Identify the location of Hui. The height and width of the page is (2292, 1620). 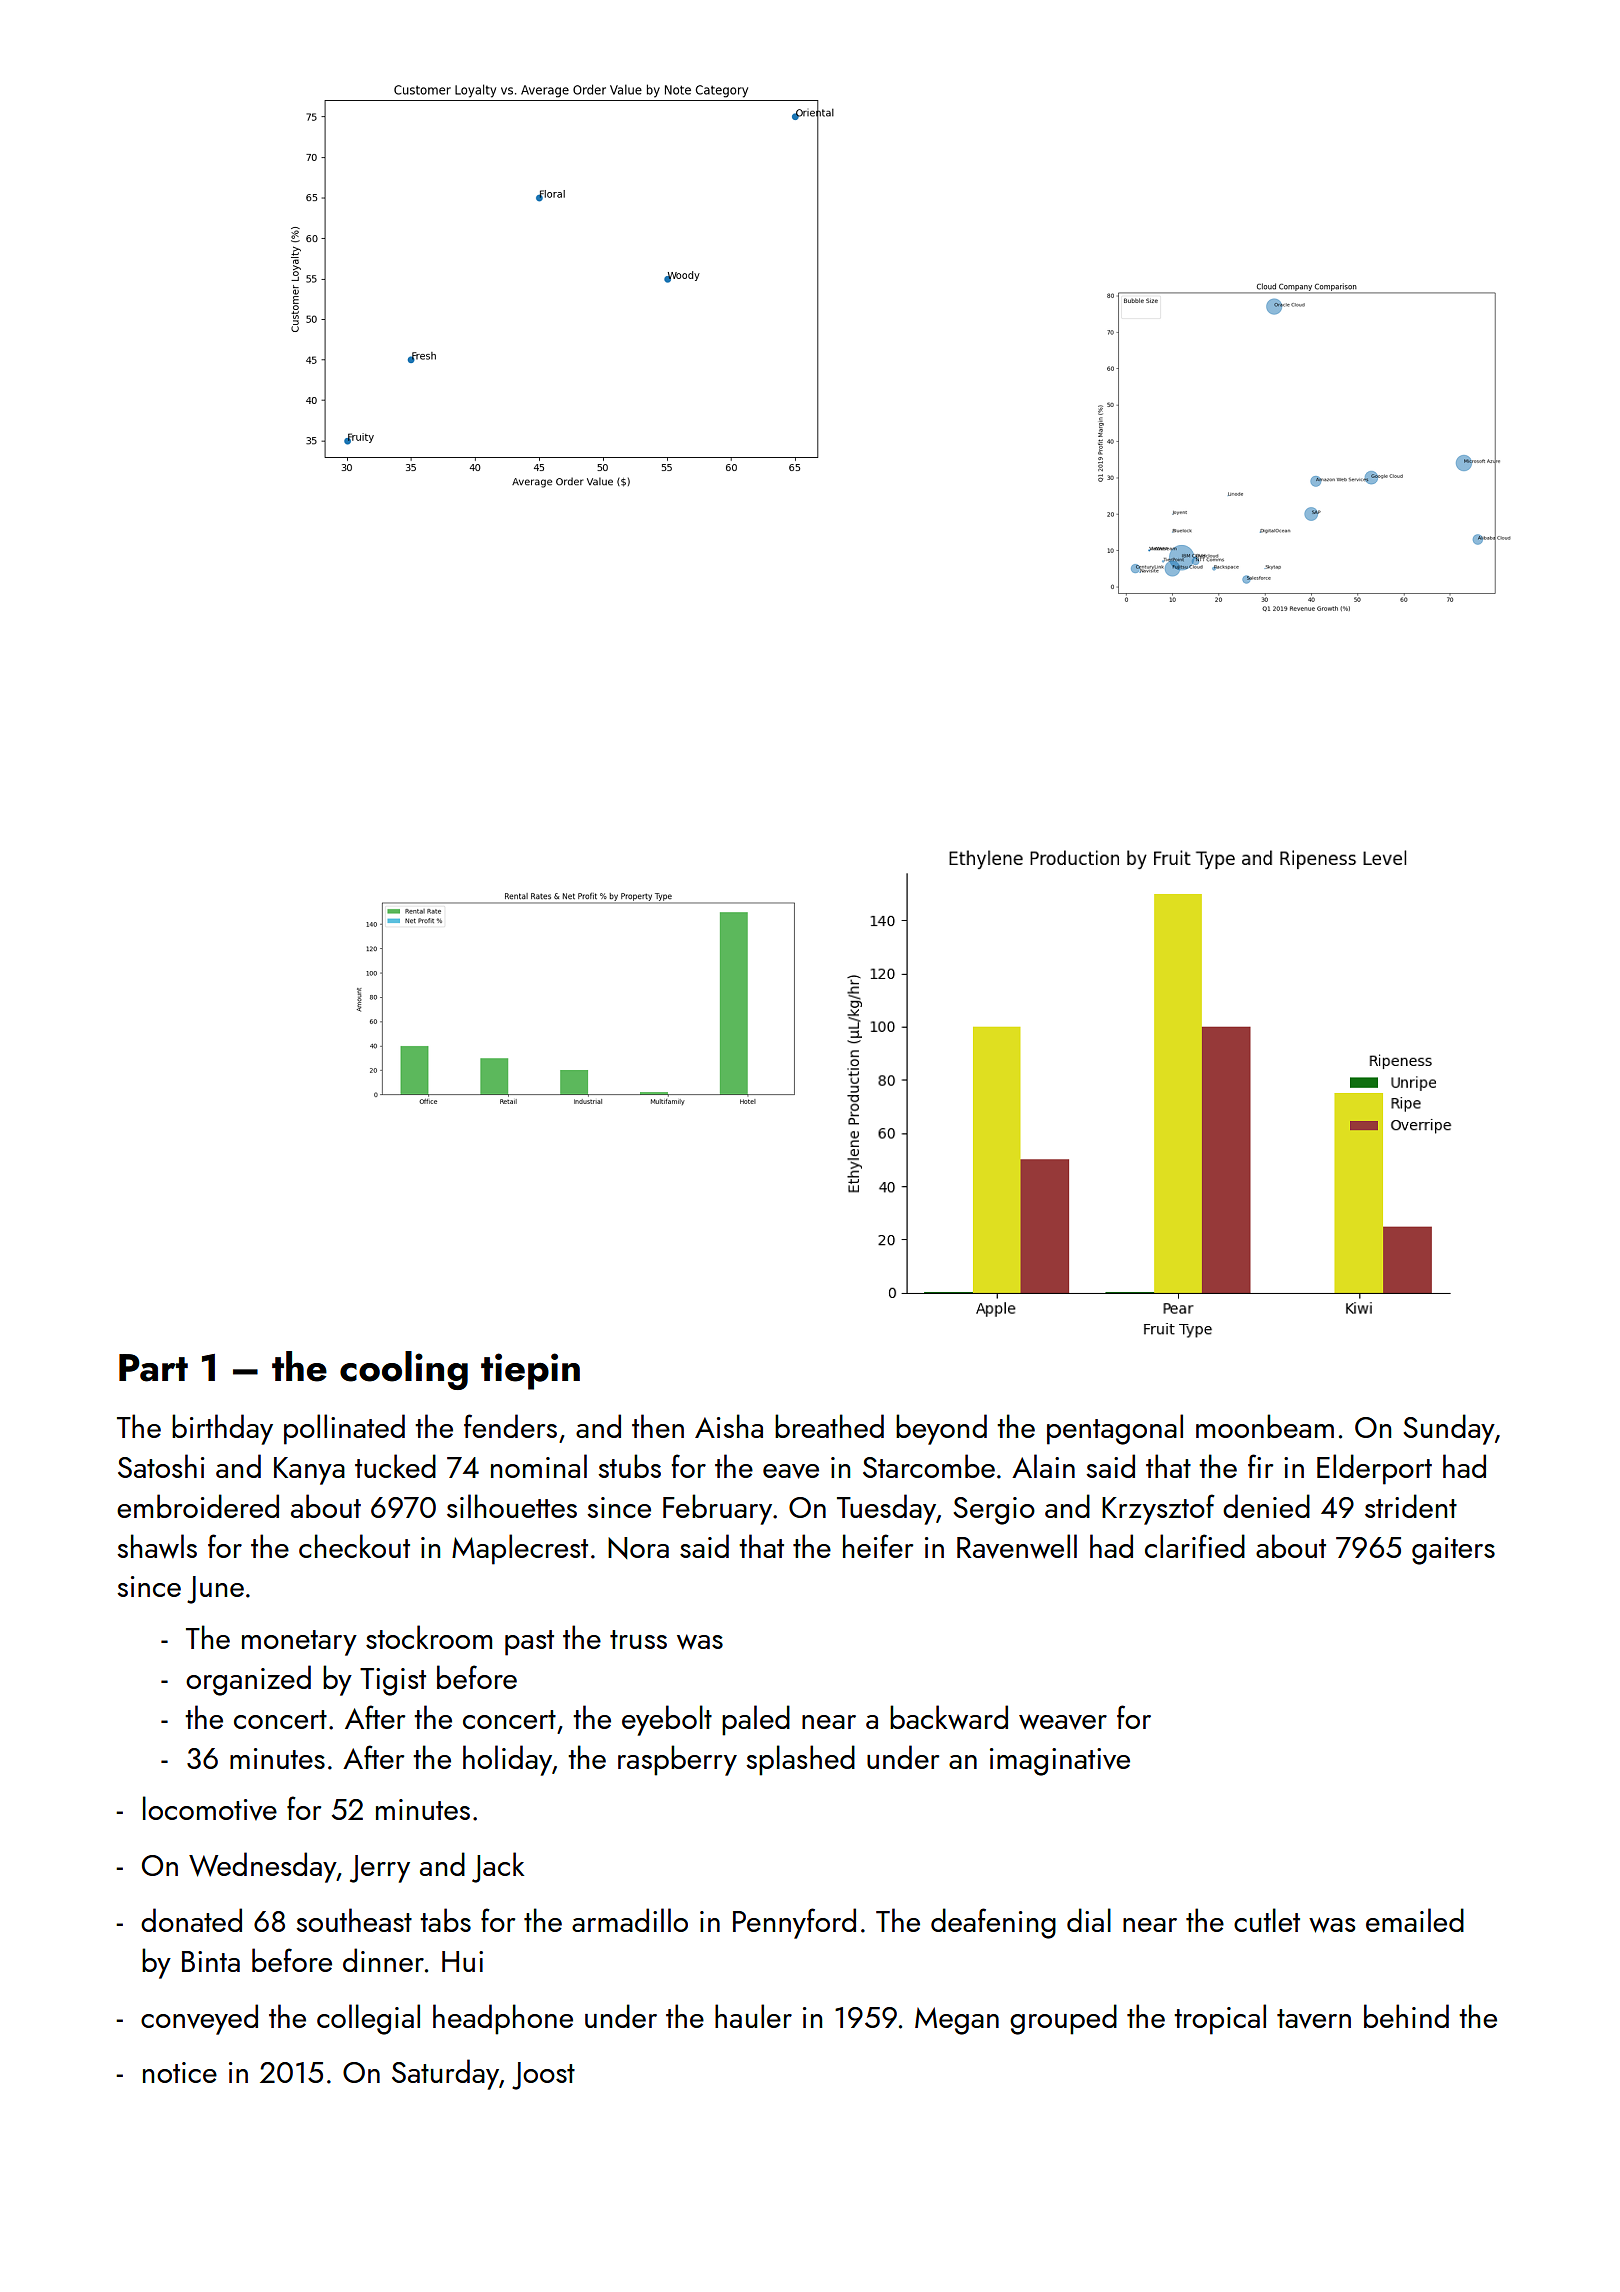
(462, 1961).
